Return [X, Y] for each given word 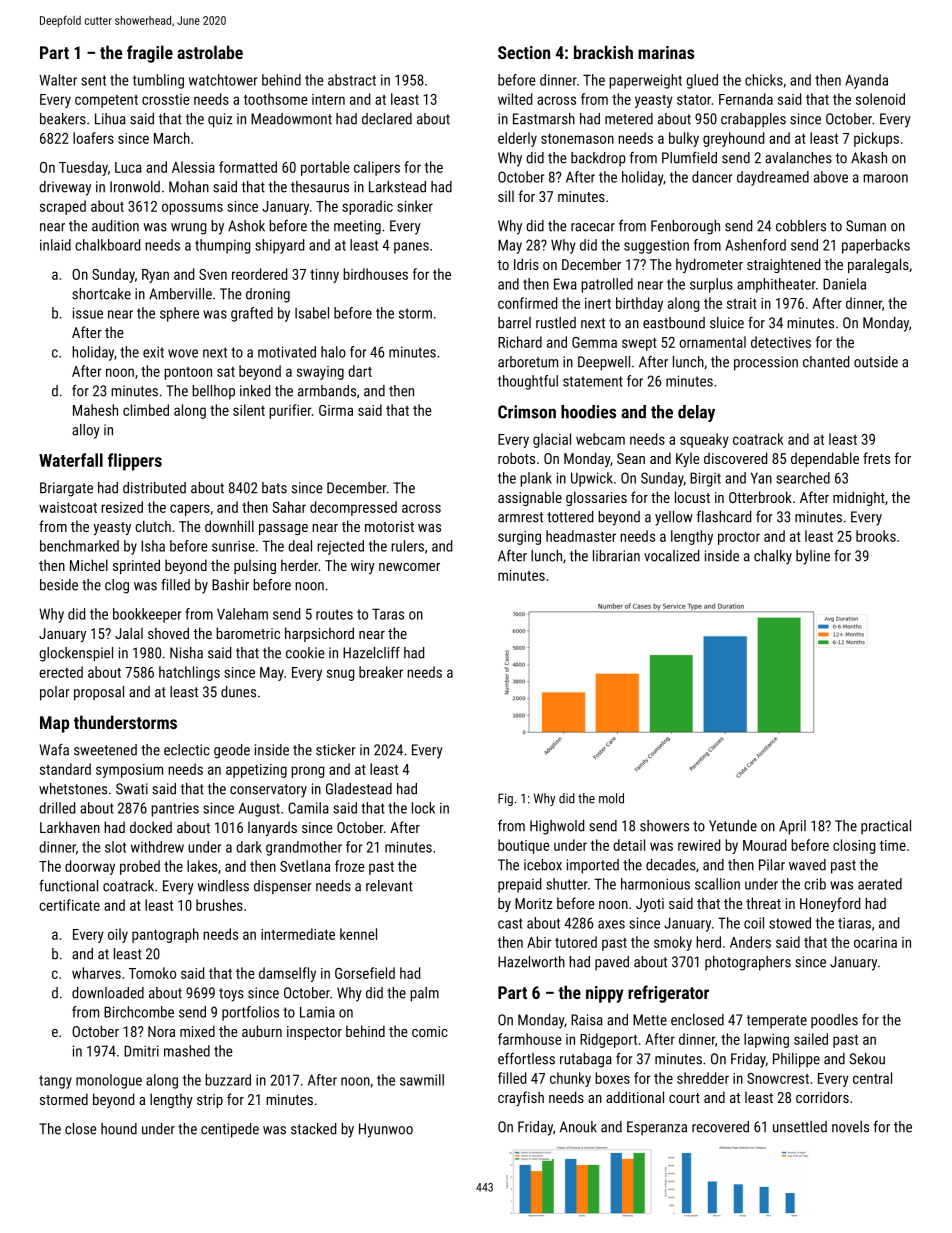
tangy [55, 1082]
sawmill [422, 1080]
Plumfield [689, 157]
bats [274, 488]
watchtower [223, 80]
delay [696, 413]
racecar [593, 227]
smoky [673, 943]
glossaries [596, 498]
